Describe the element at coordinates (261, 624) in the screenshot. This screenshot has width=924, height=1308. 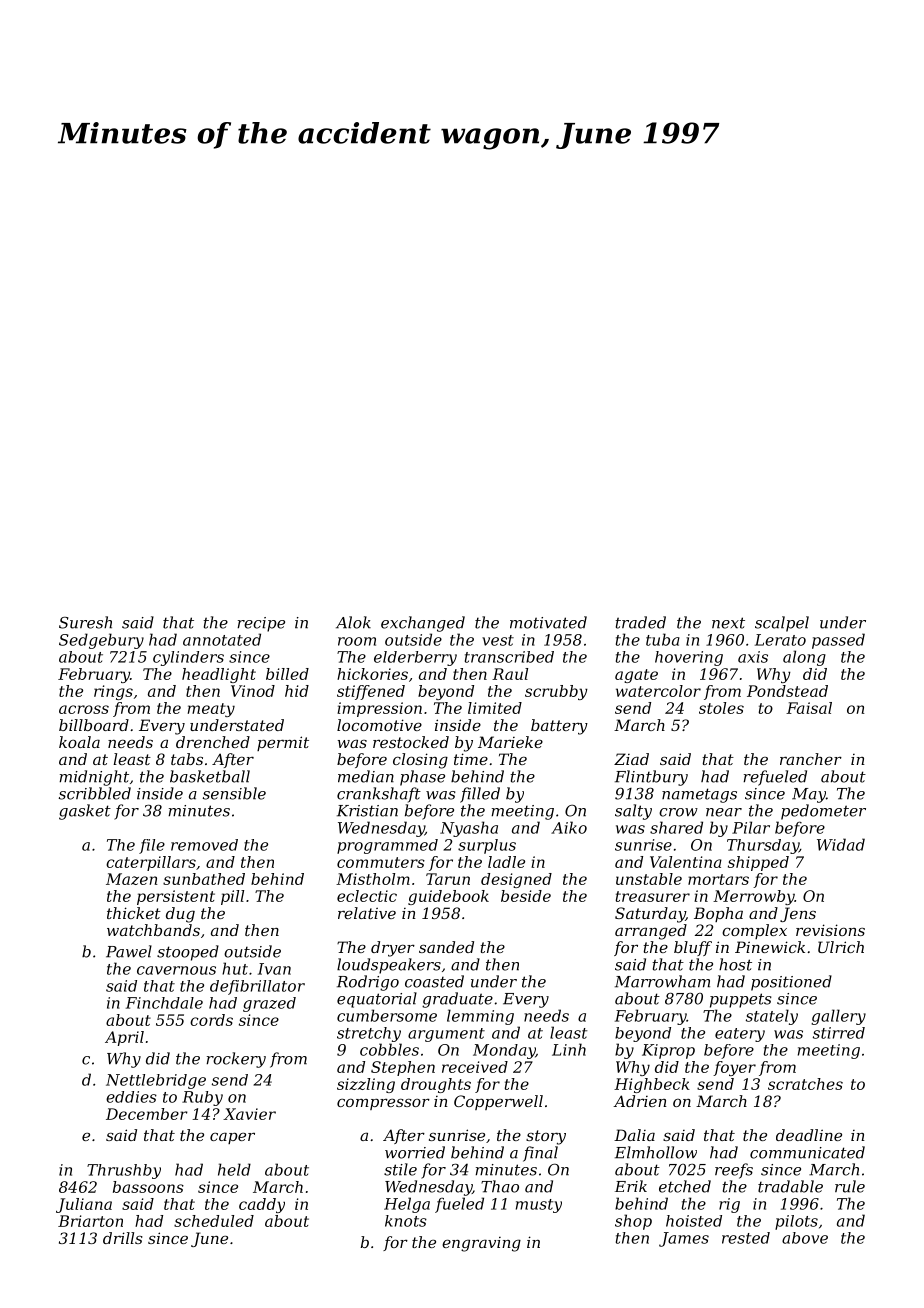
I see `recipe` at that location.
